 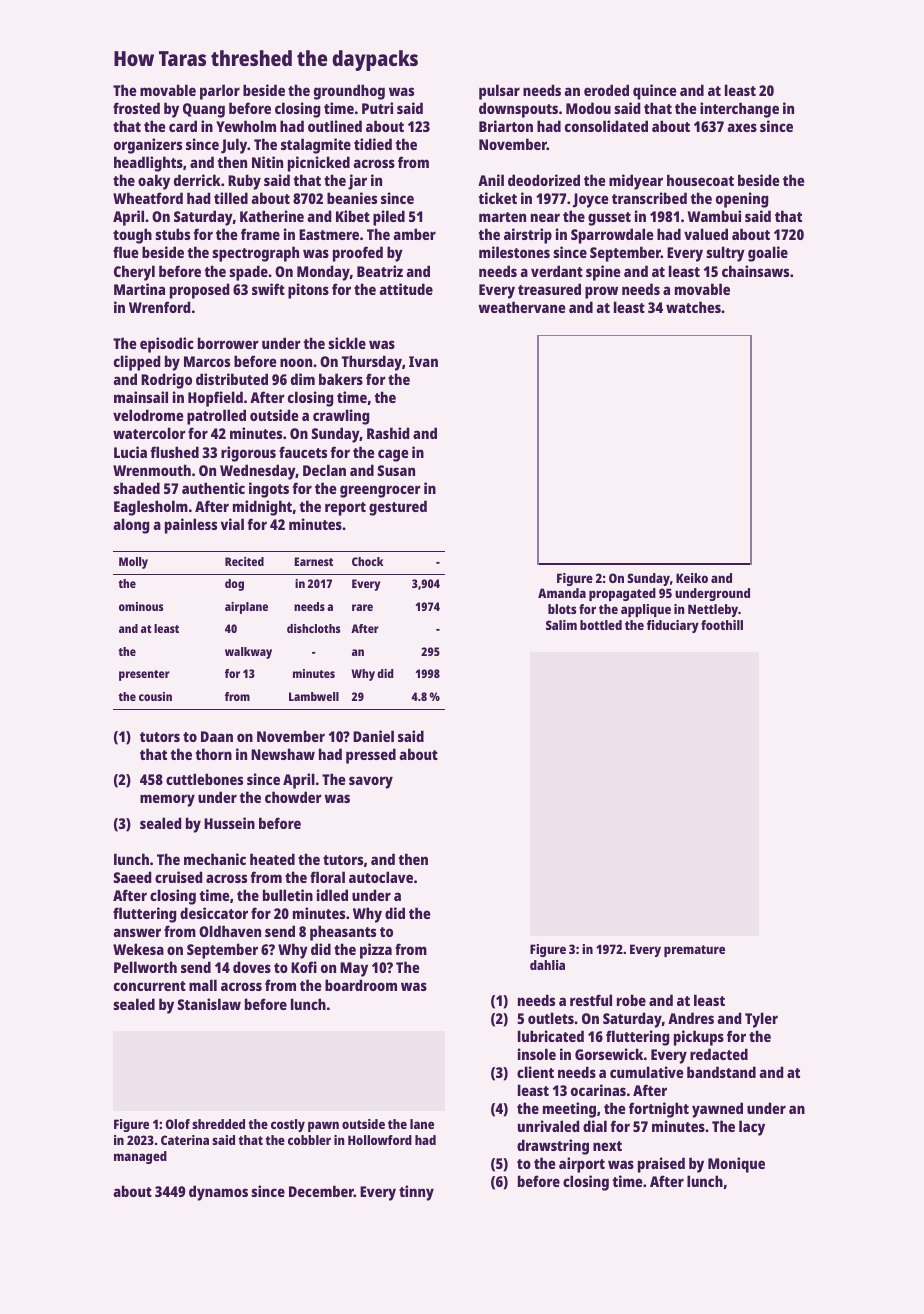 I want to click on Olof, so click(x=178, y=1124).
